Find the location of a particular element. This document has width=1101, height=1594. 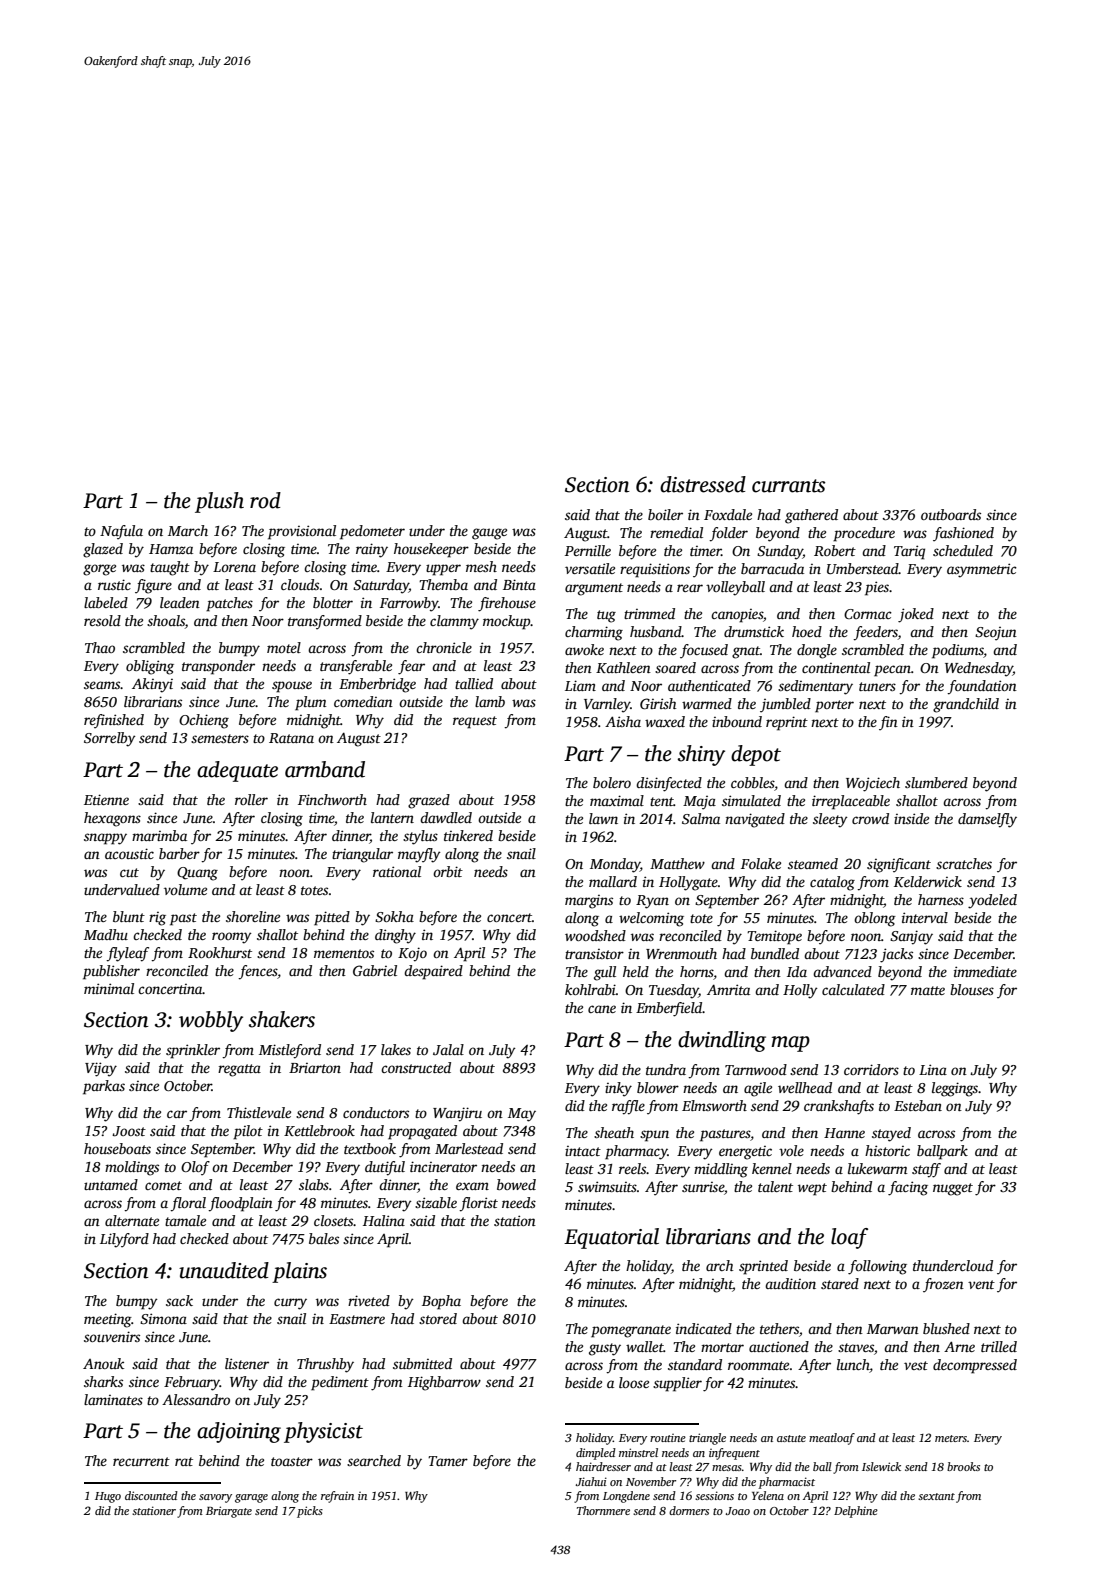

Matthew is located at coordinates (677, 863).
